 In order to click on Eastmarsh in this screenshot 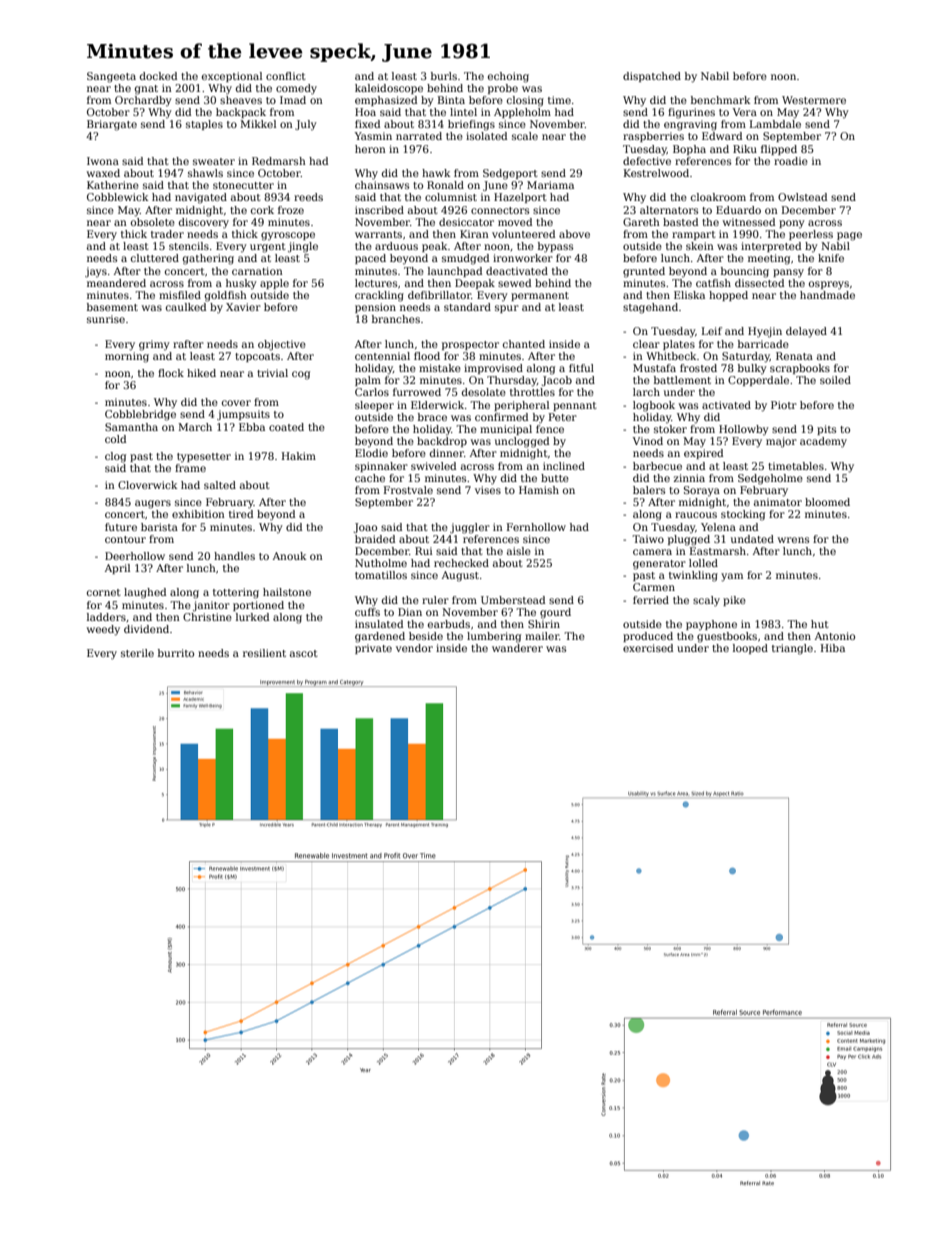, I will do `click(718, 551)`.
